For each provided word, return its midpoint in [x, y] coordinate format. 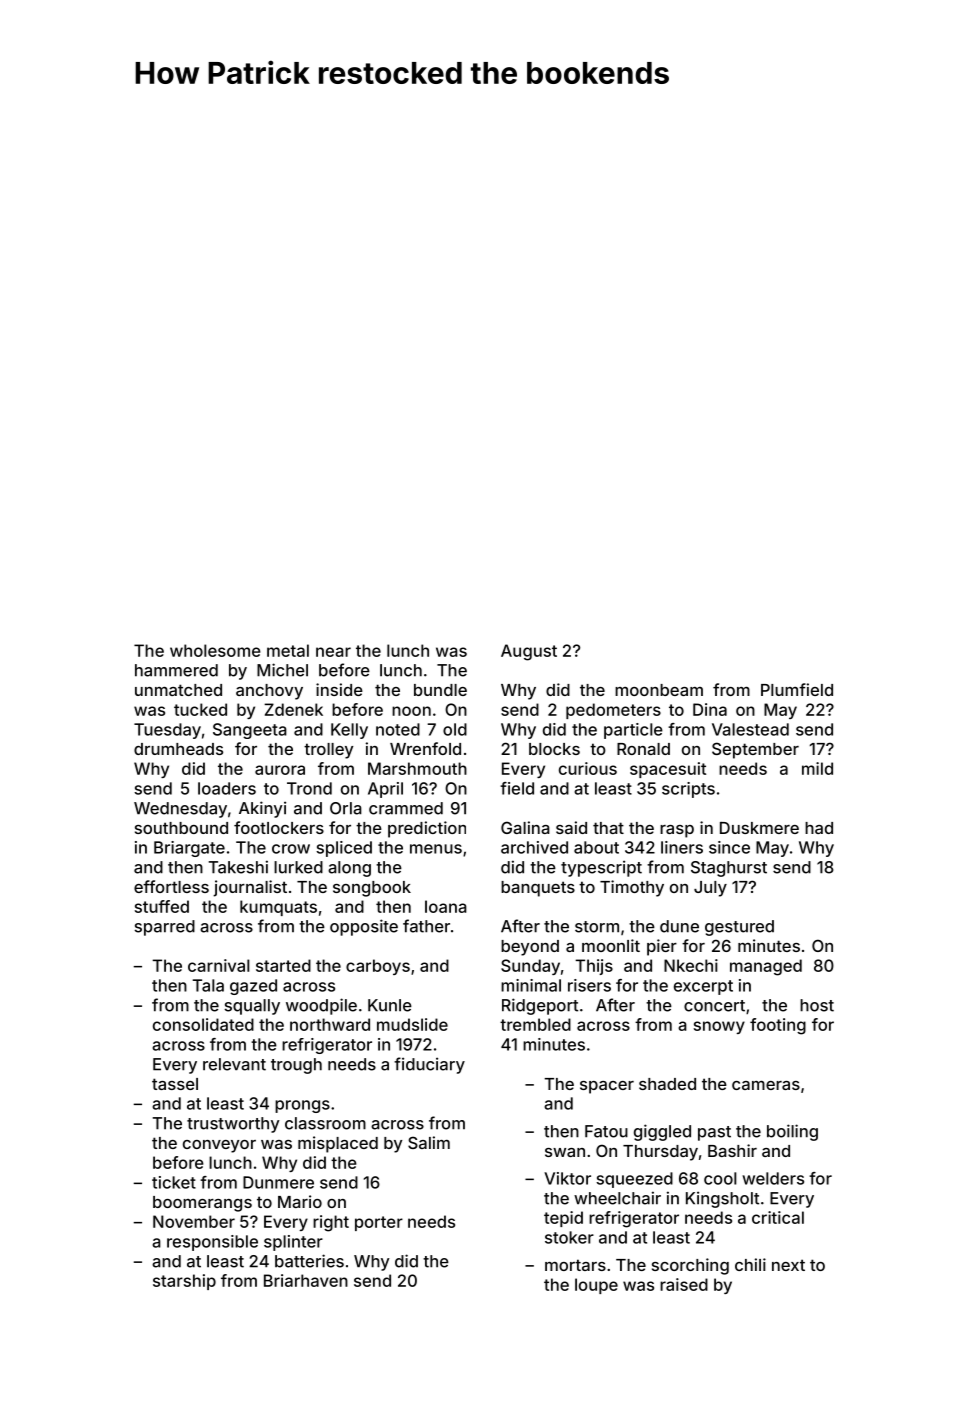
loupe [596, 1286]
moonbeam [659, 690]
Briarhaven [306, 1280]
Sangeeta [250, 731]
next [788, 1265]
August [529, 652]
